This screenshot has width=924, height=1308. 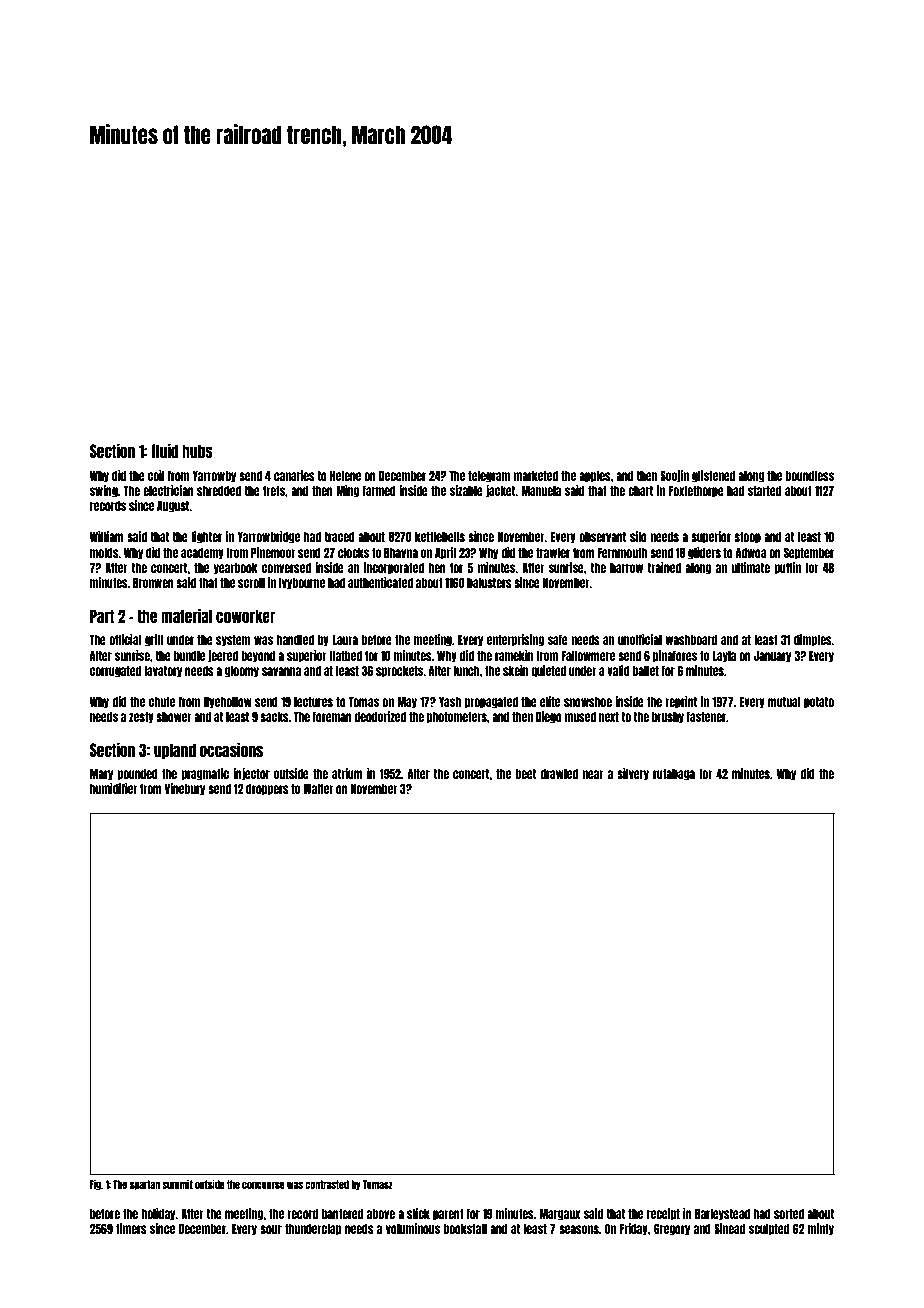 I want to click on Fig, so click(x=95, y=1184).
